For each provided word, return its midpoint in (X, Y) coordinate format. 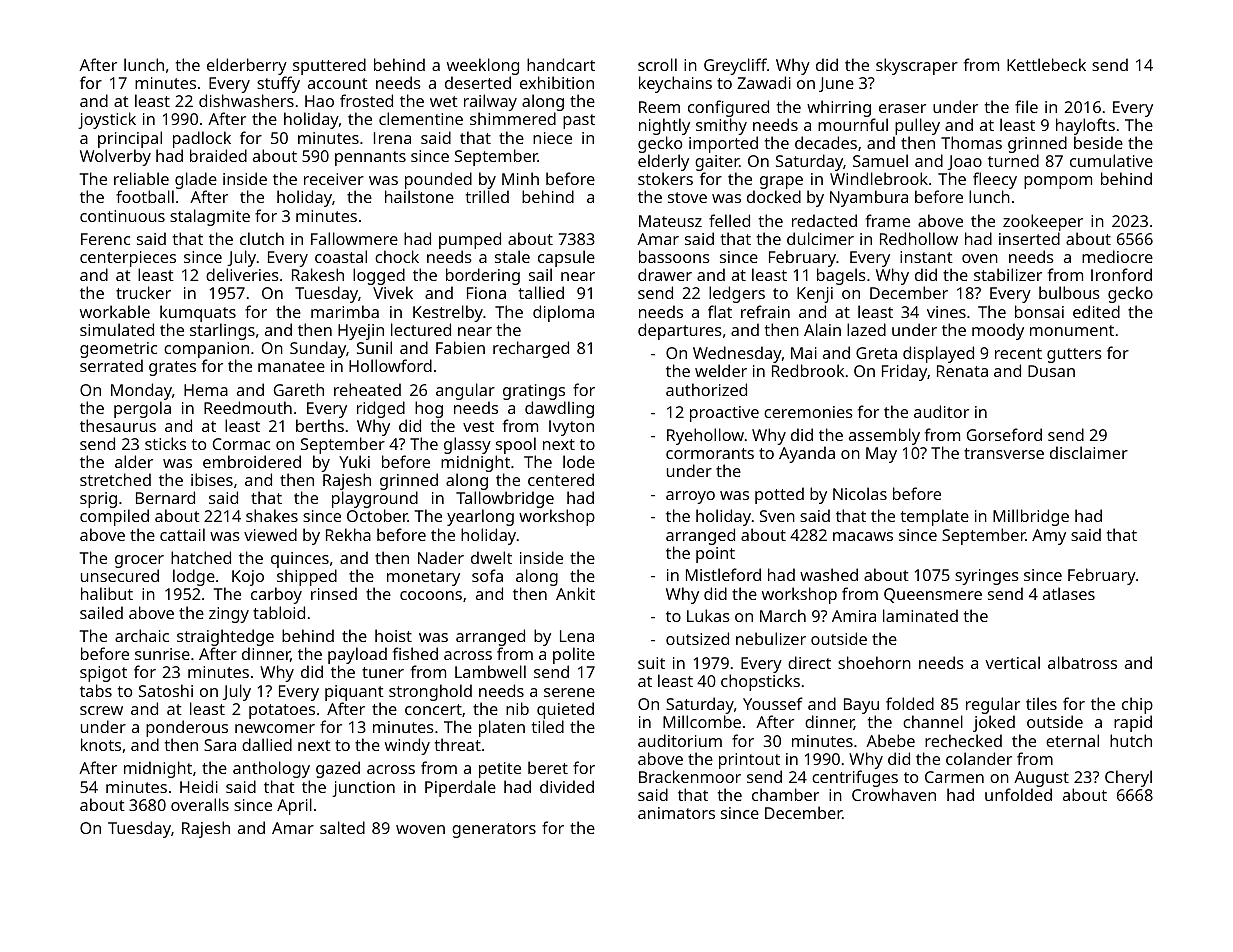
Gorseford (1004, 434)
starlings (222, 331)
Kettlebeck (1046, 64)
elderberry (247, 66)
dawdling (559, 409)
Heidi (199, 786)
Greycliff (735, 66)
